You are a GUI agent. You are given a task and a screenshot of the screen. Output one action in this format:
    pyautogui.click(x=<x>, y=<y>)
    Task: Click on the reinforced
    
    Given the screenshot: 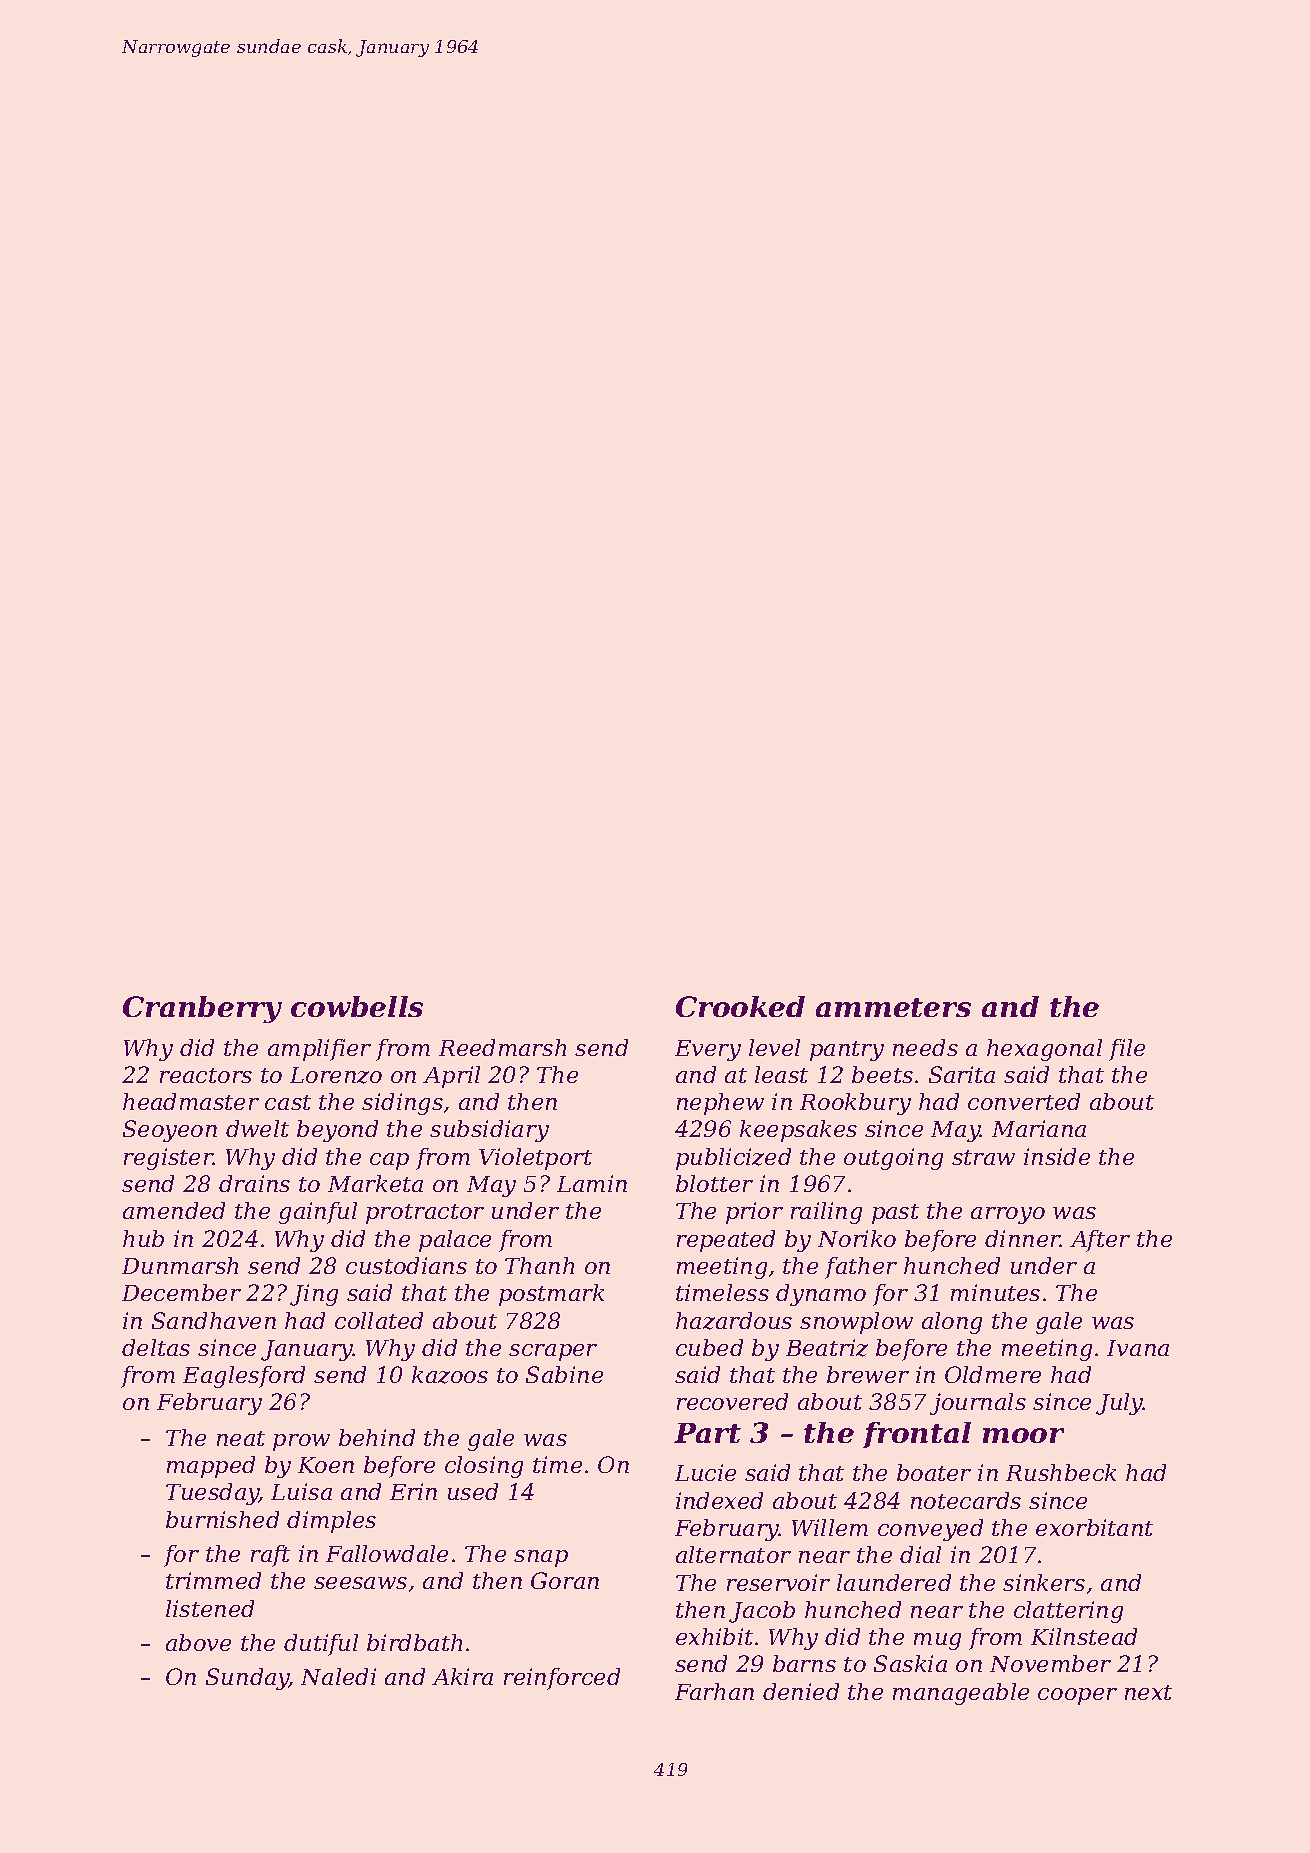 What is the action you would take?
    pyautogui.click(x=562, y=1679)
